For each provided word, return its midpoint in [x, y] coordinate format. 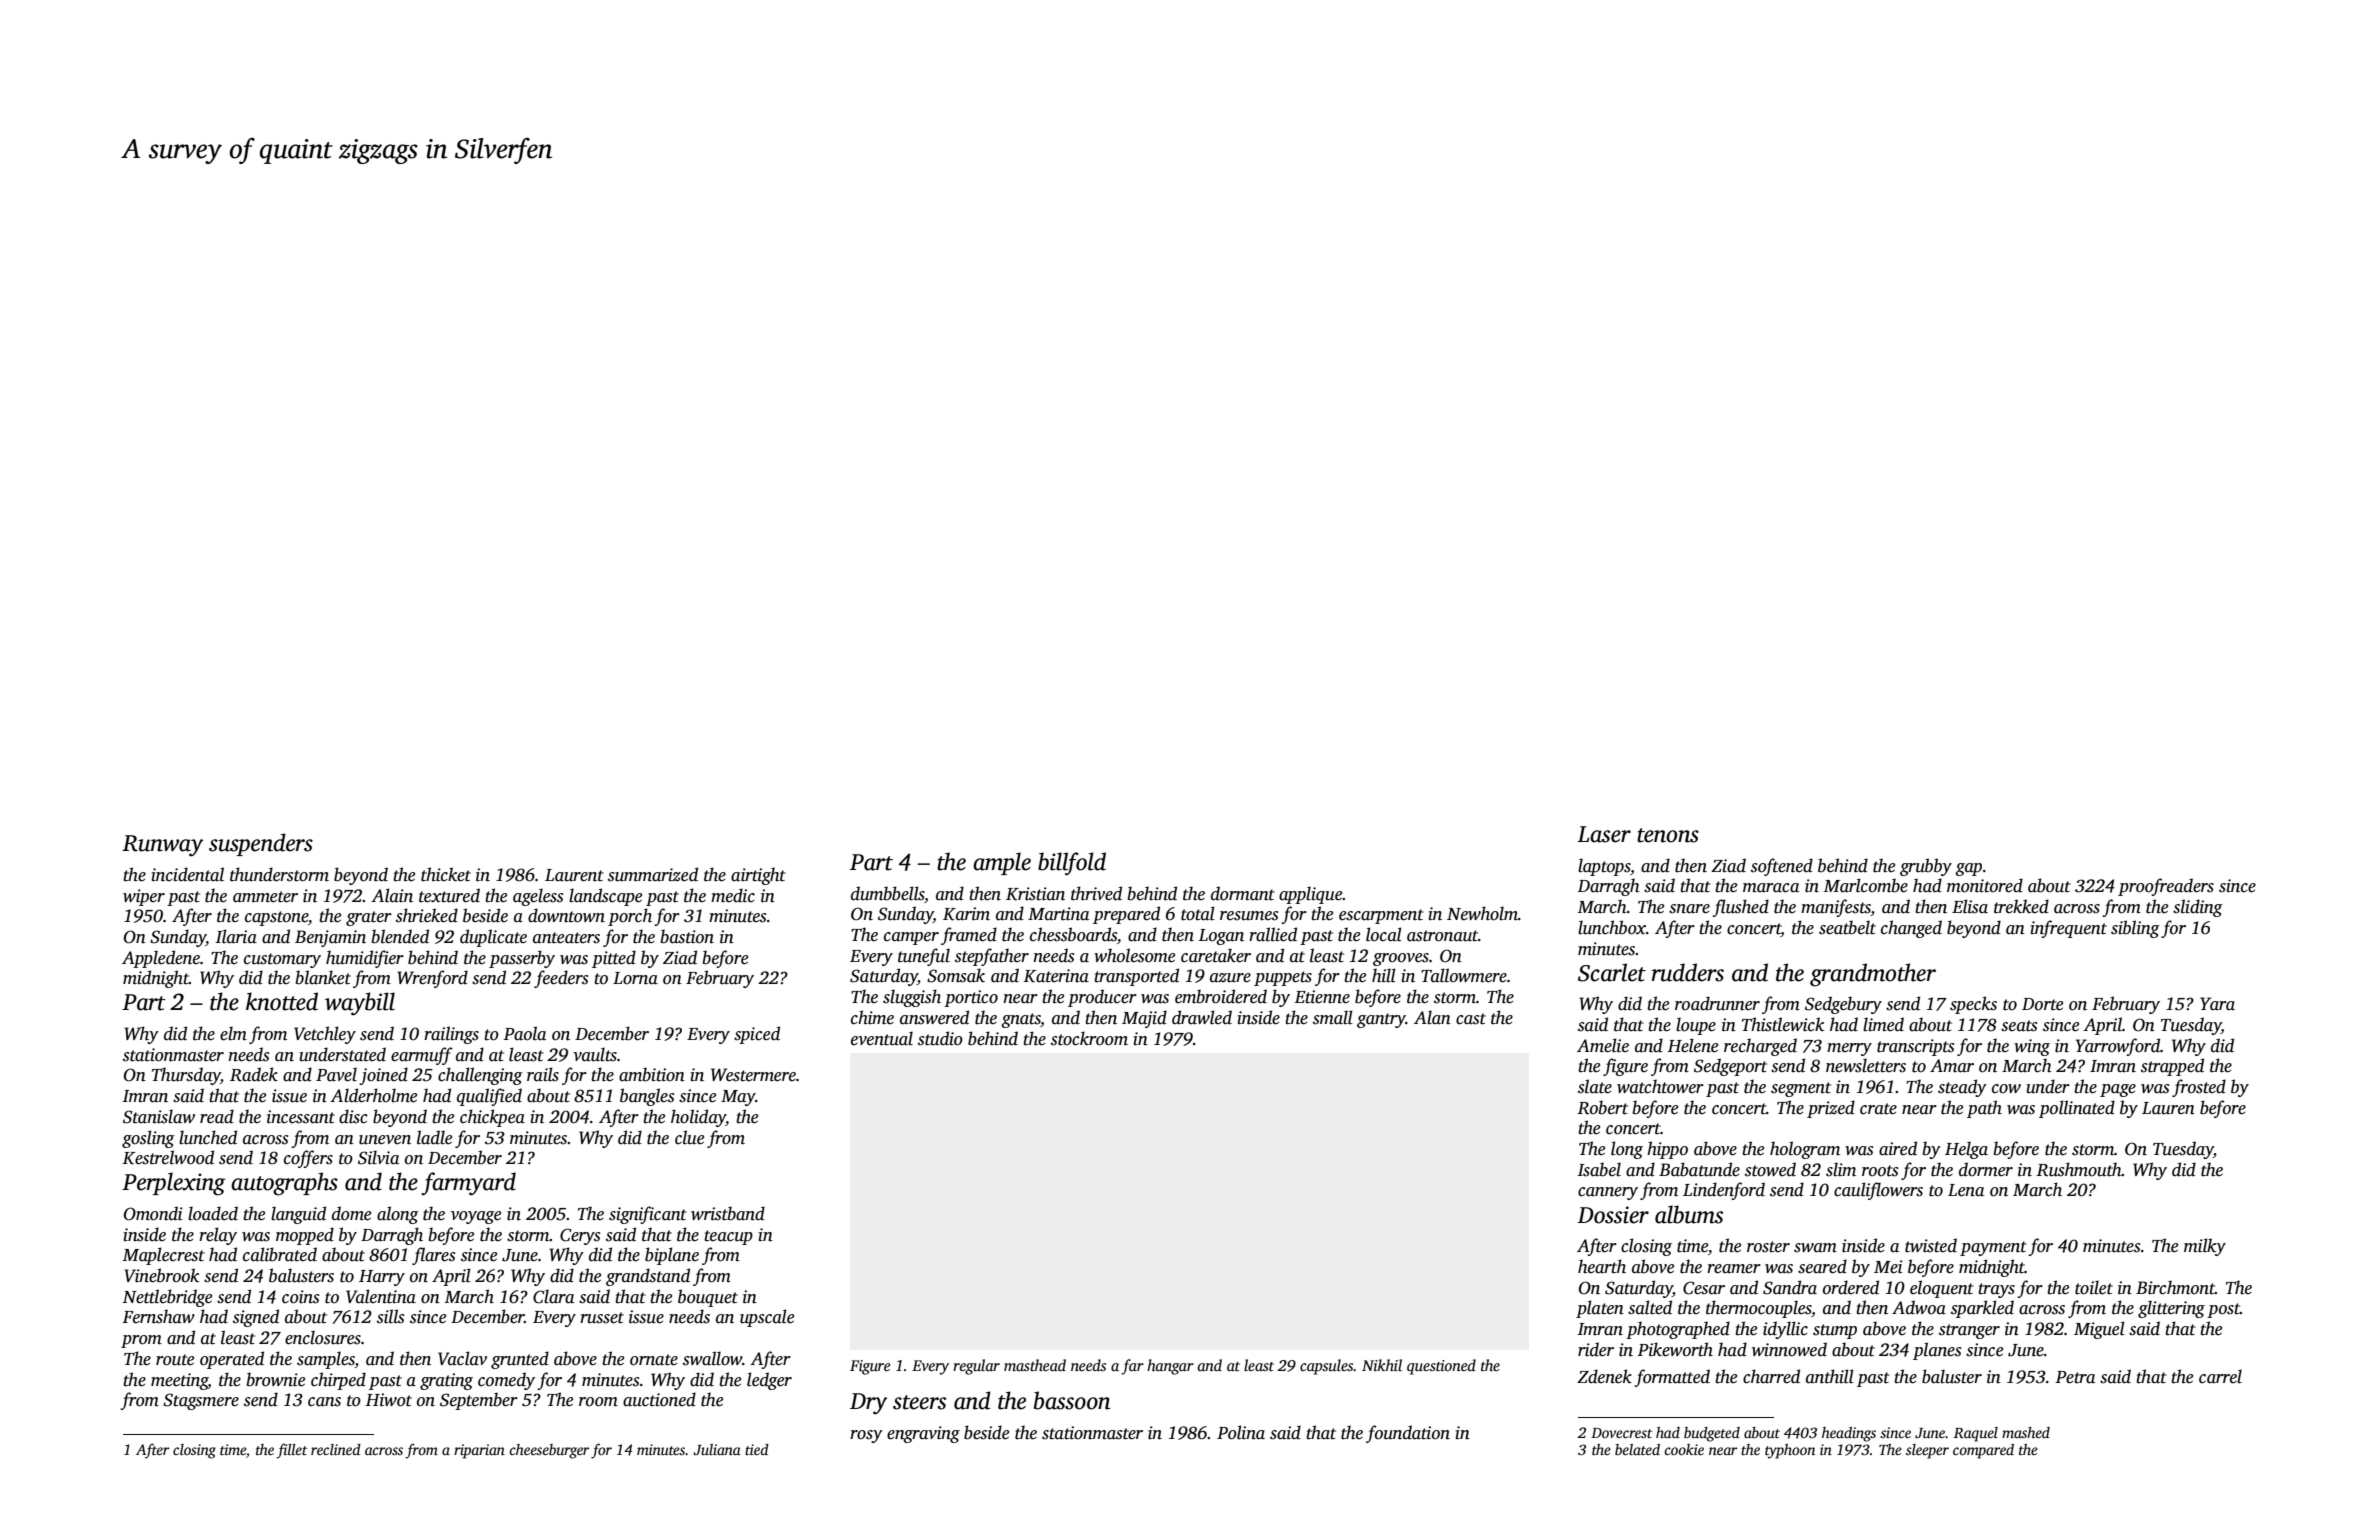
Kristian [1035, 894]
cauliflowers [1878, 1191]
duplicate [493, 938]
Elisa [1970, 906]
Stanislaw [159, 1116]
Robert [1602, 1107]
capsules [1327, 1367]
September [479, 1401]
